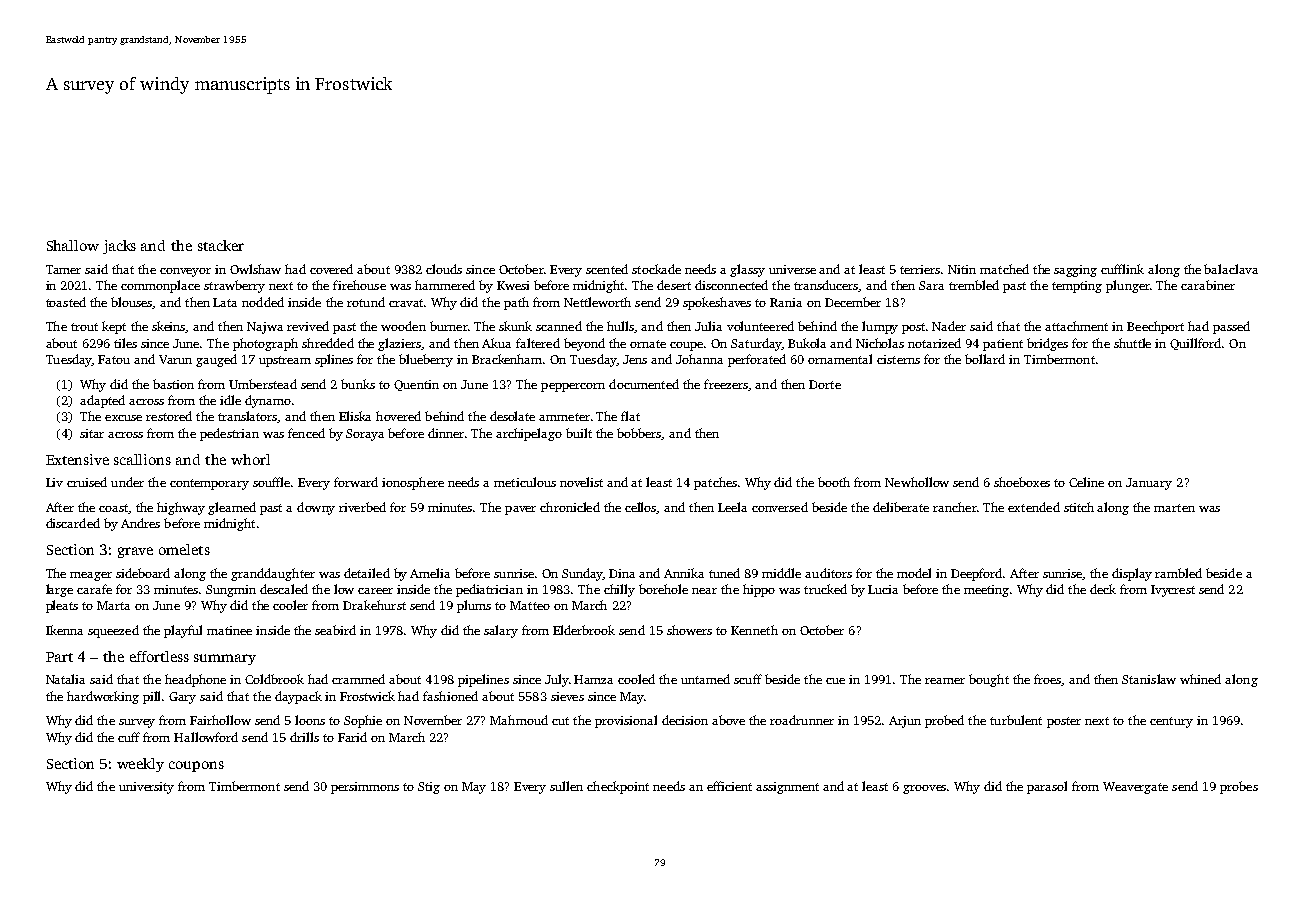  Describe the element at coordinates (221, 245) in the screenshot. I see `stacker` at that location.
